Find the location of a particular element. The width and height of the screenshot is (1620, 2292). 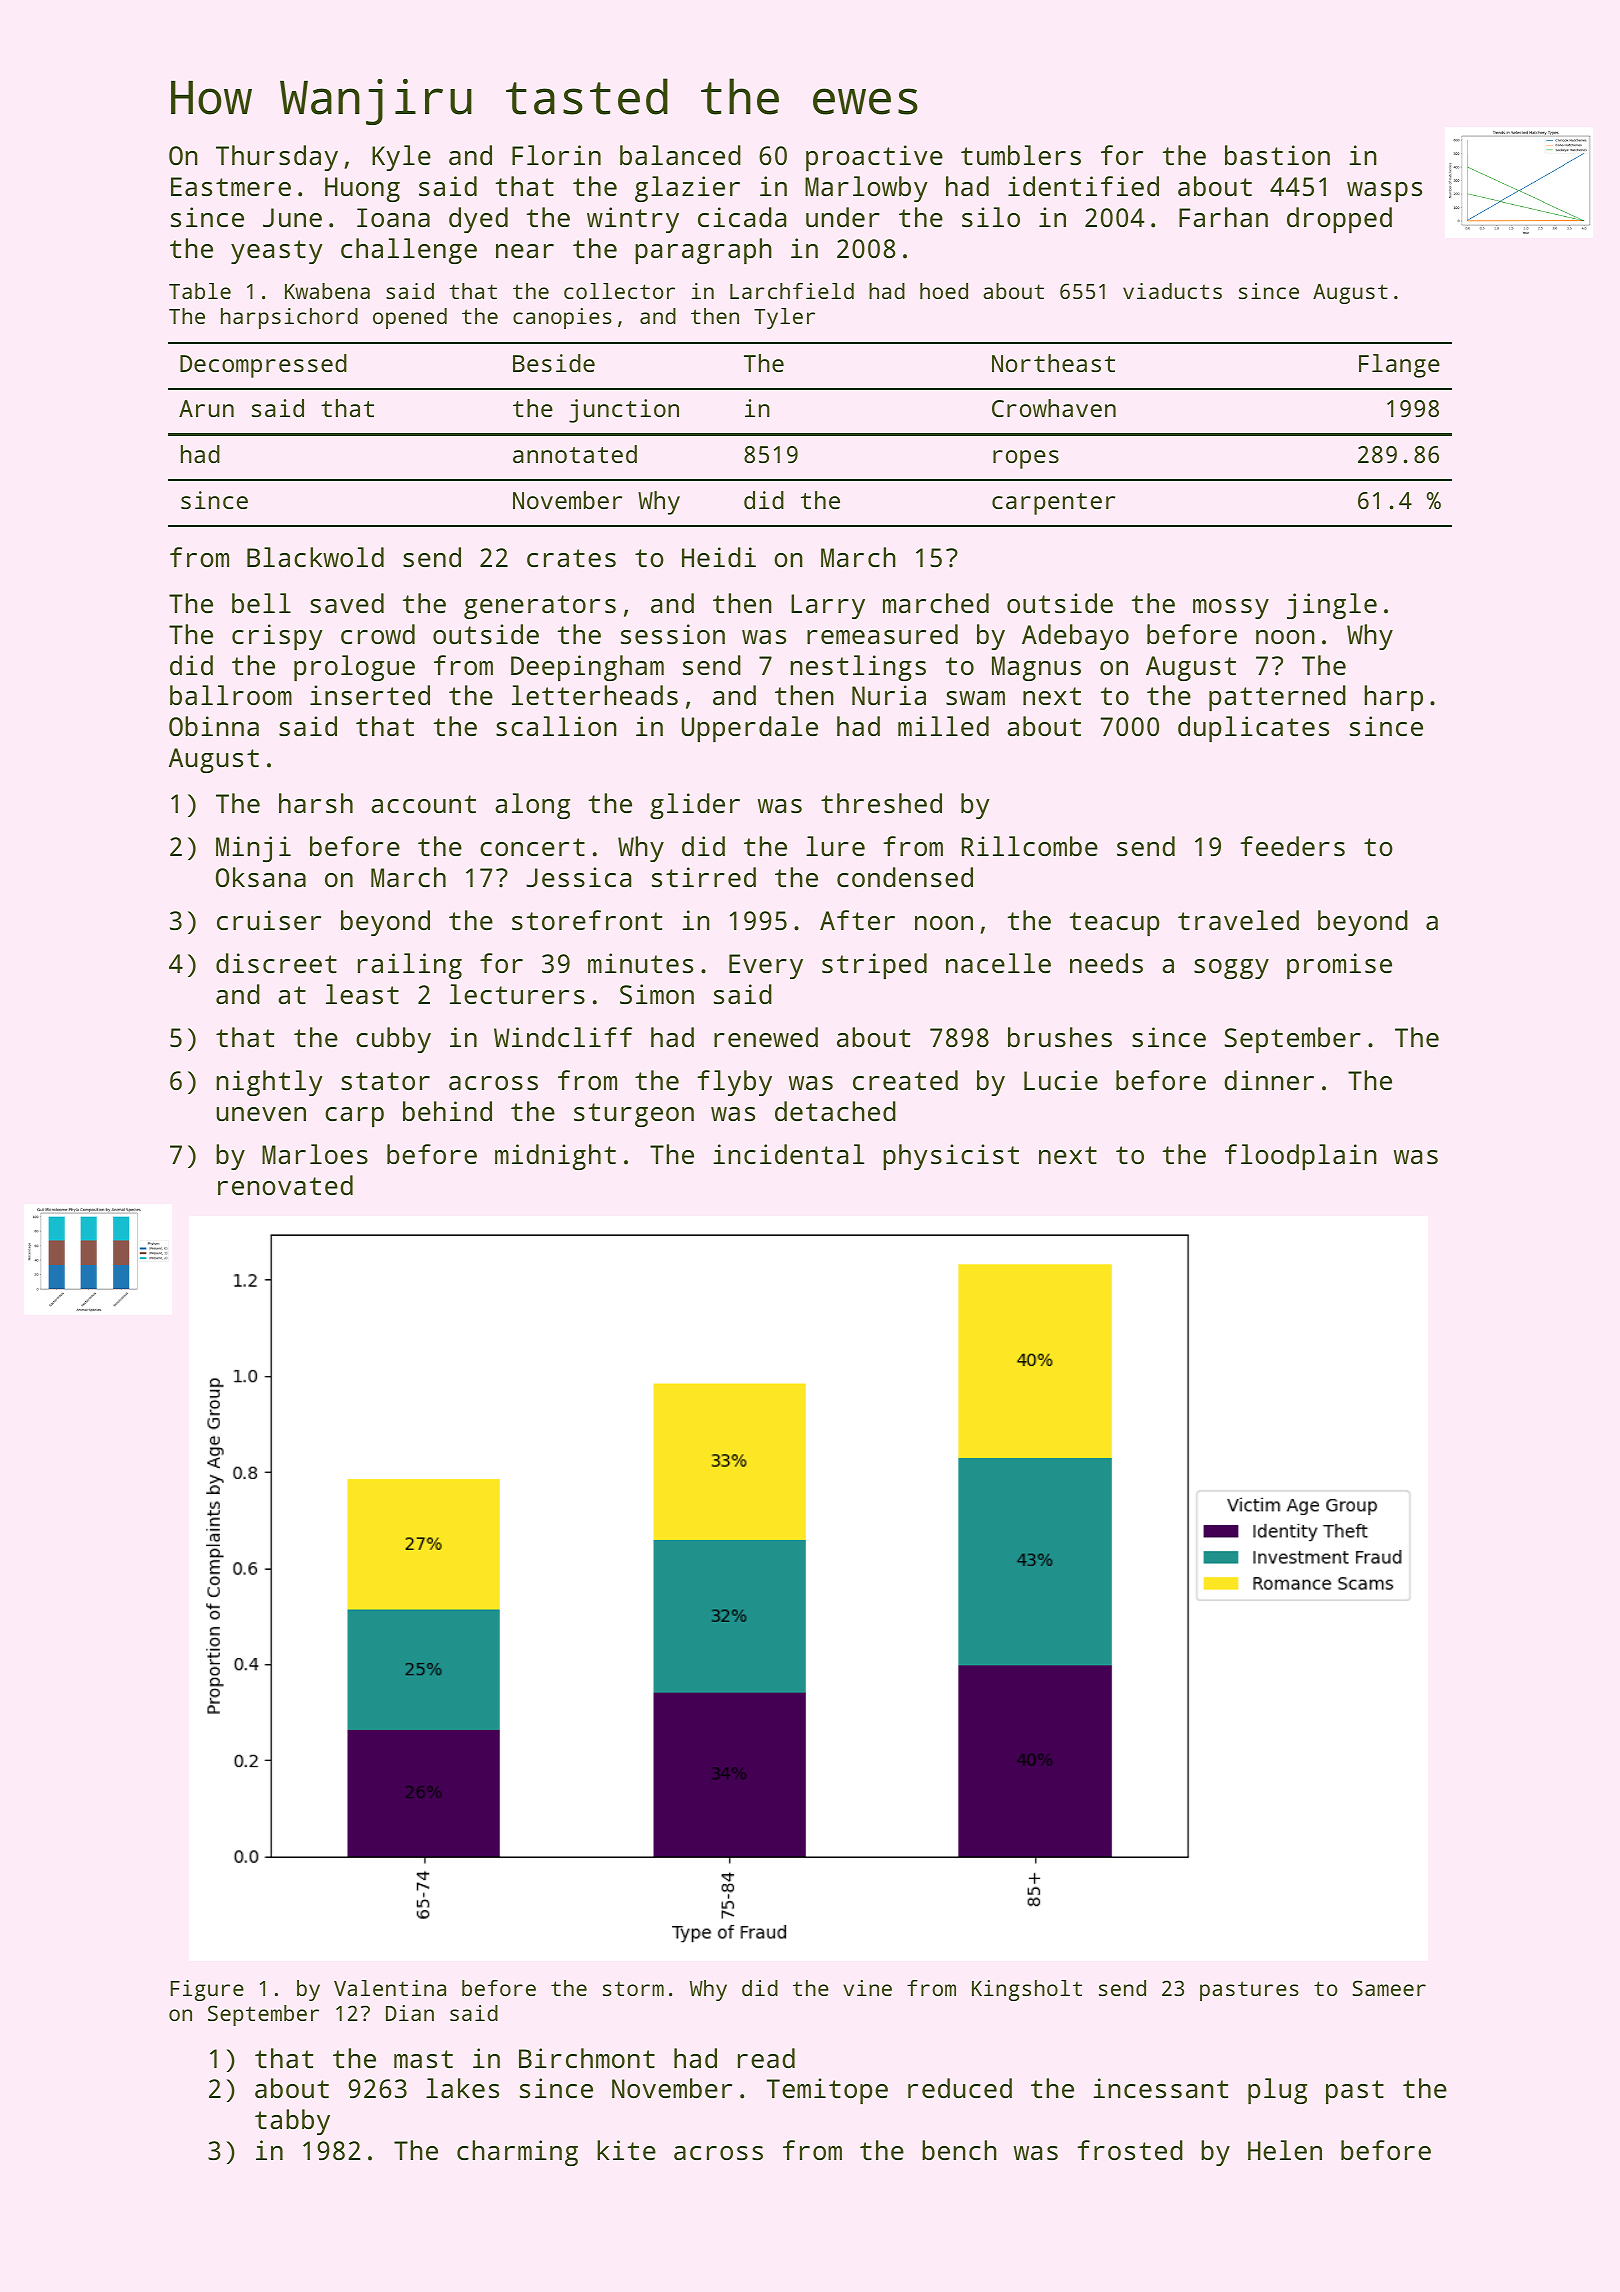

renovated is located at coordinates (285, 1185).
